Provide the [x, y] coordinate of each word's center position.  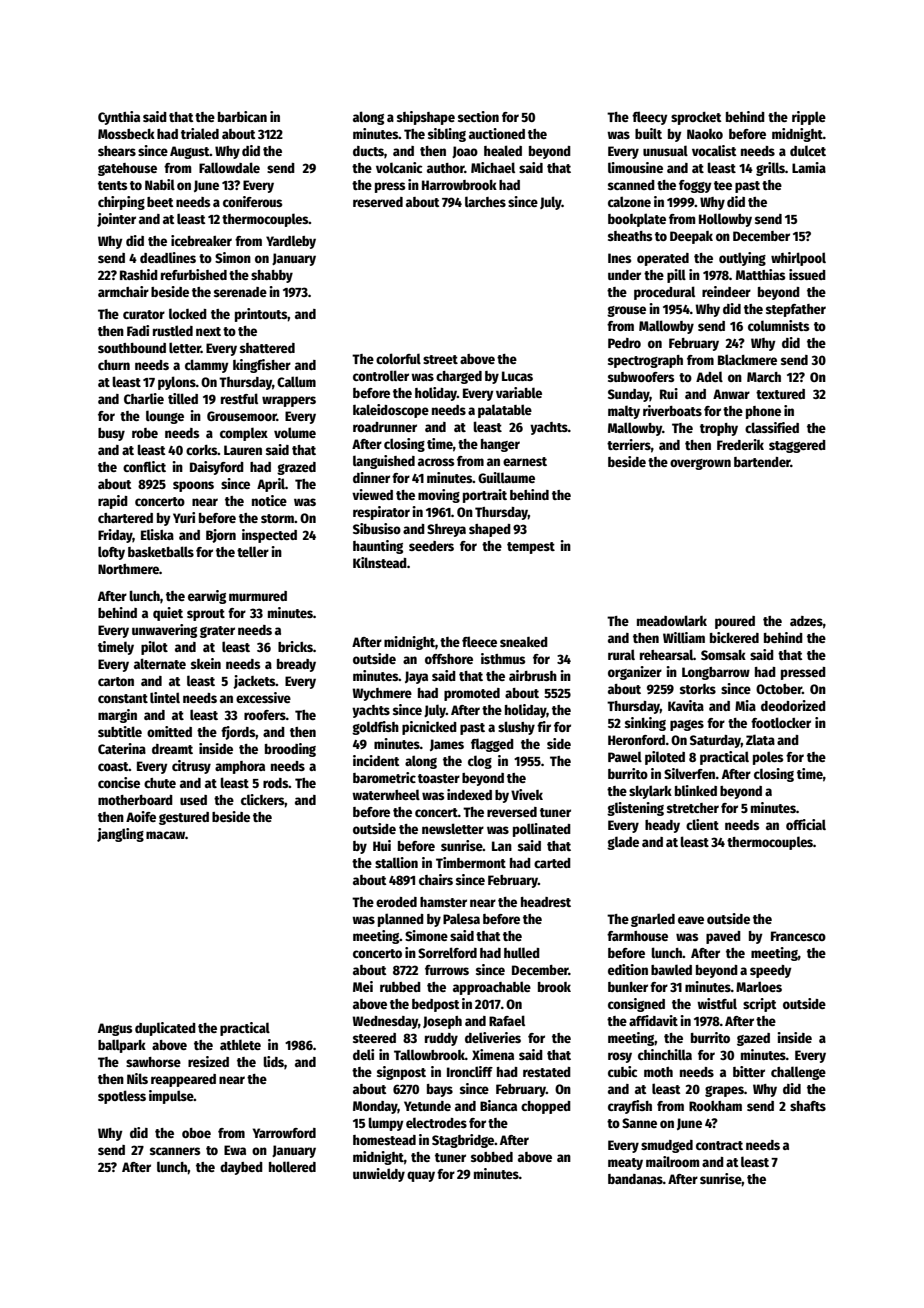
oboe [196, 1133]
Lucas [517, 376]
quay [421, 1176]
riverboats [672, 410]
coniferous [252, 201]
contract [719, 1145]
